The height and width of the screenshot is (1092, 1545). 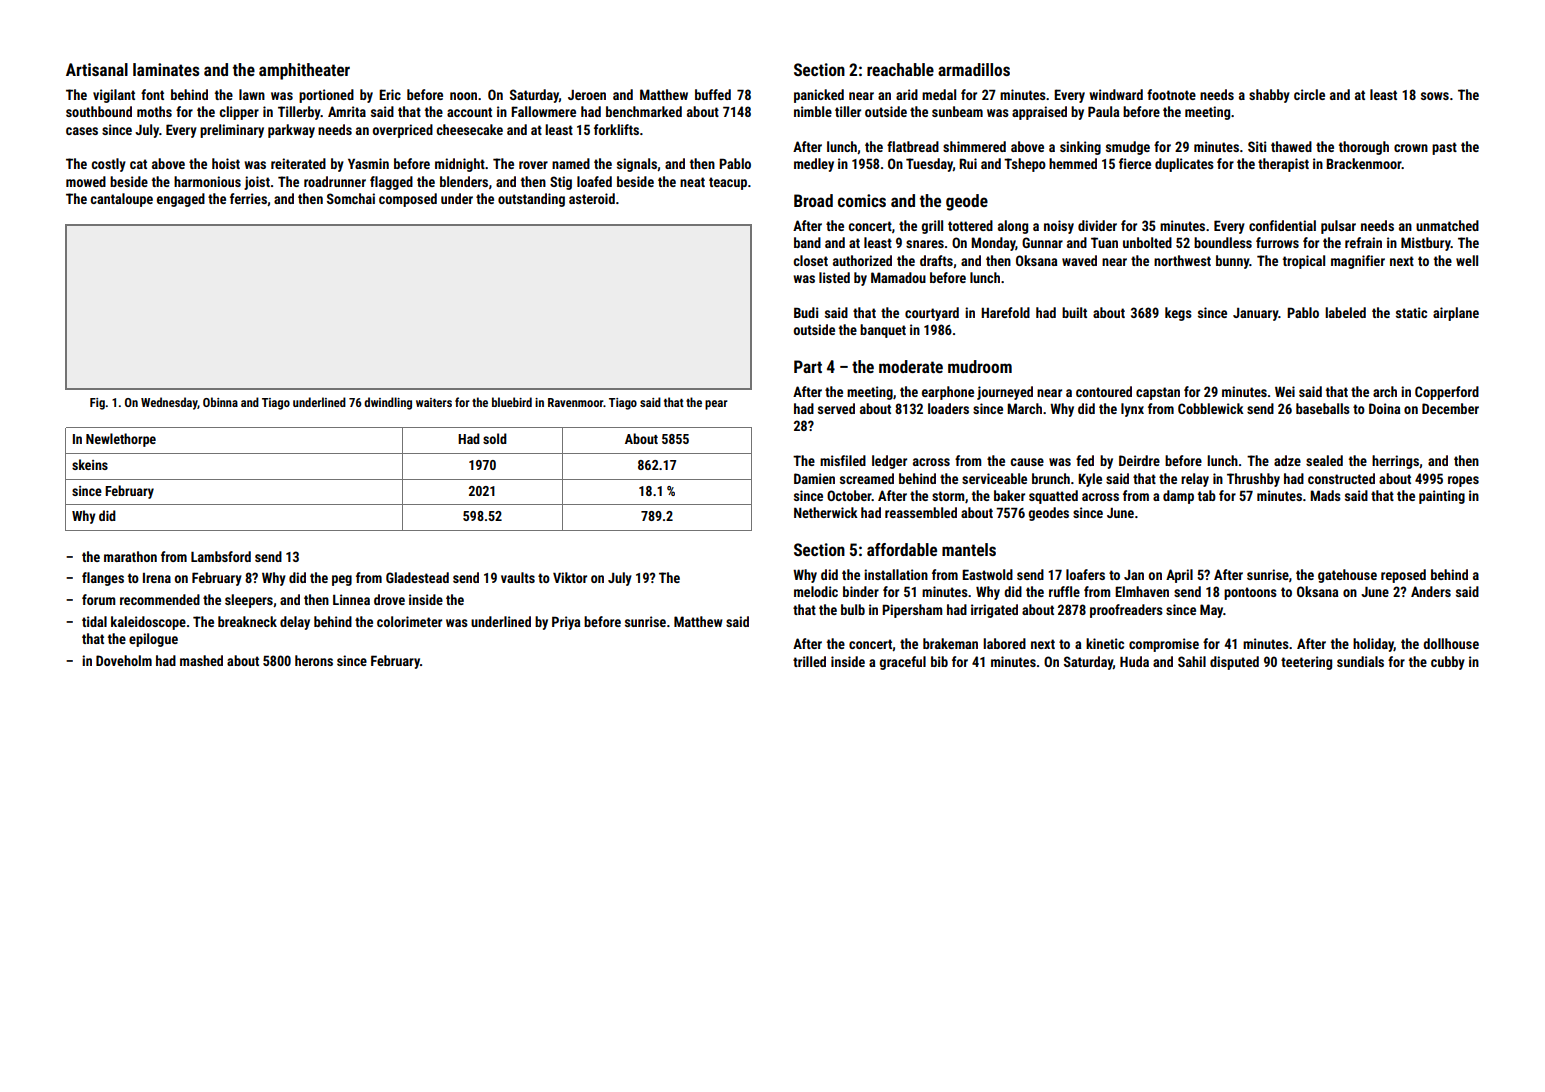 What do you see at coordinates (1234, 663) in the screenshot?
I see `disputed` at bounding box center [1234, 663].
